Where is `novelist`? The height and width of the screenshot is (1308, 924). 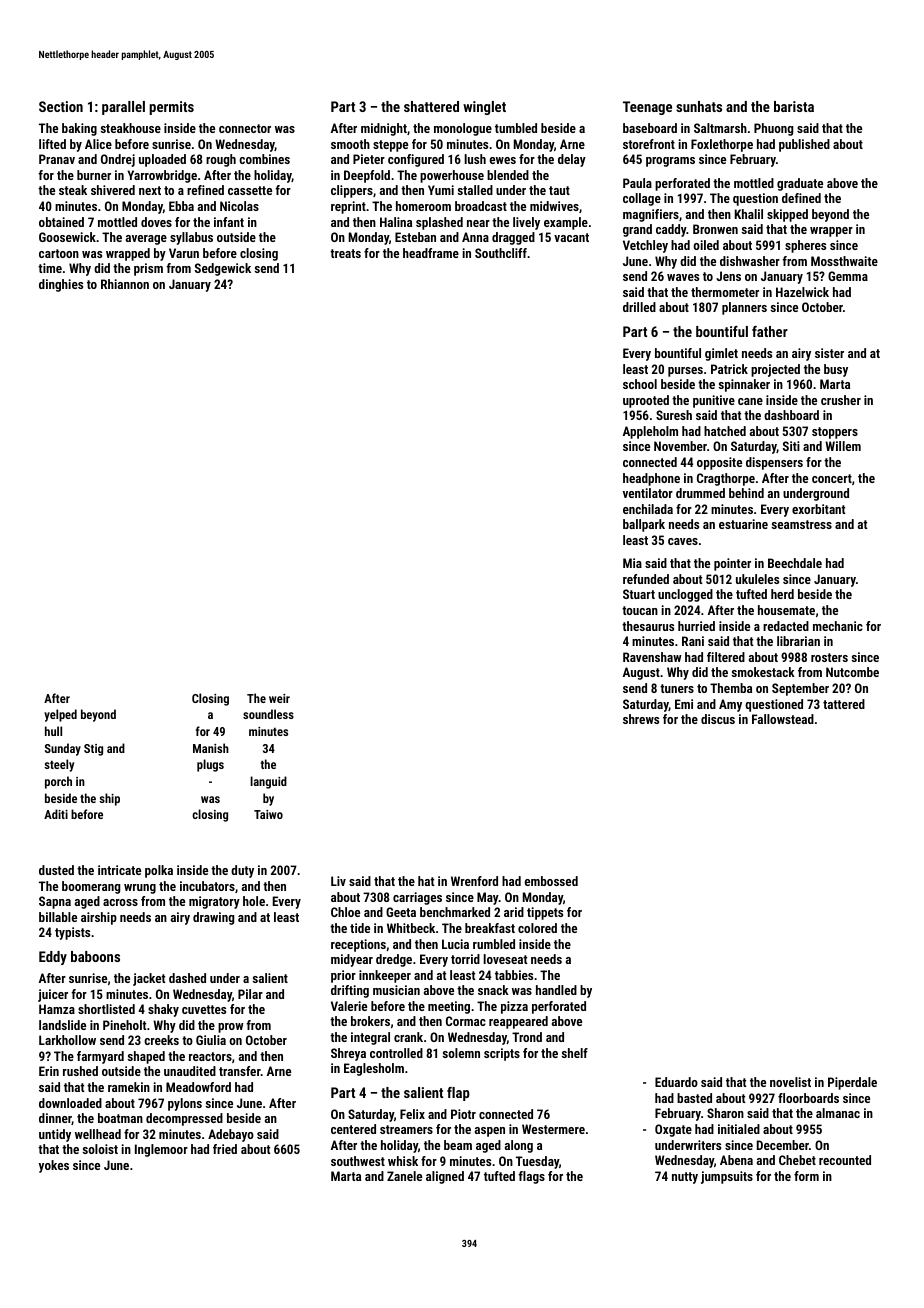 novelist is located at coordinates (790, 1082).
